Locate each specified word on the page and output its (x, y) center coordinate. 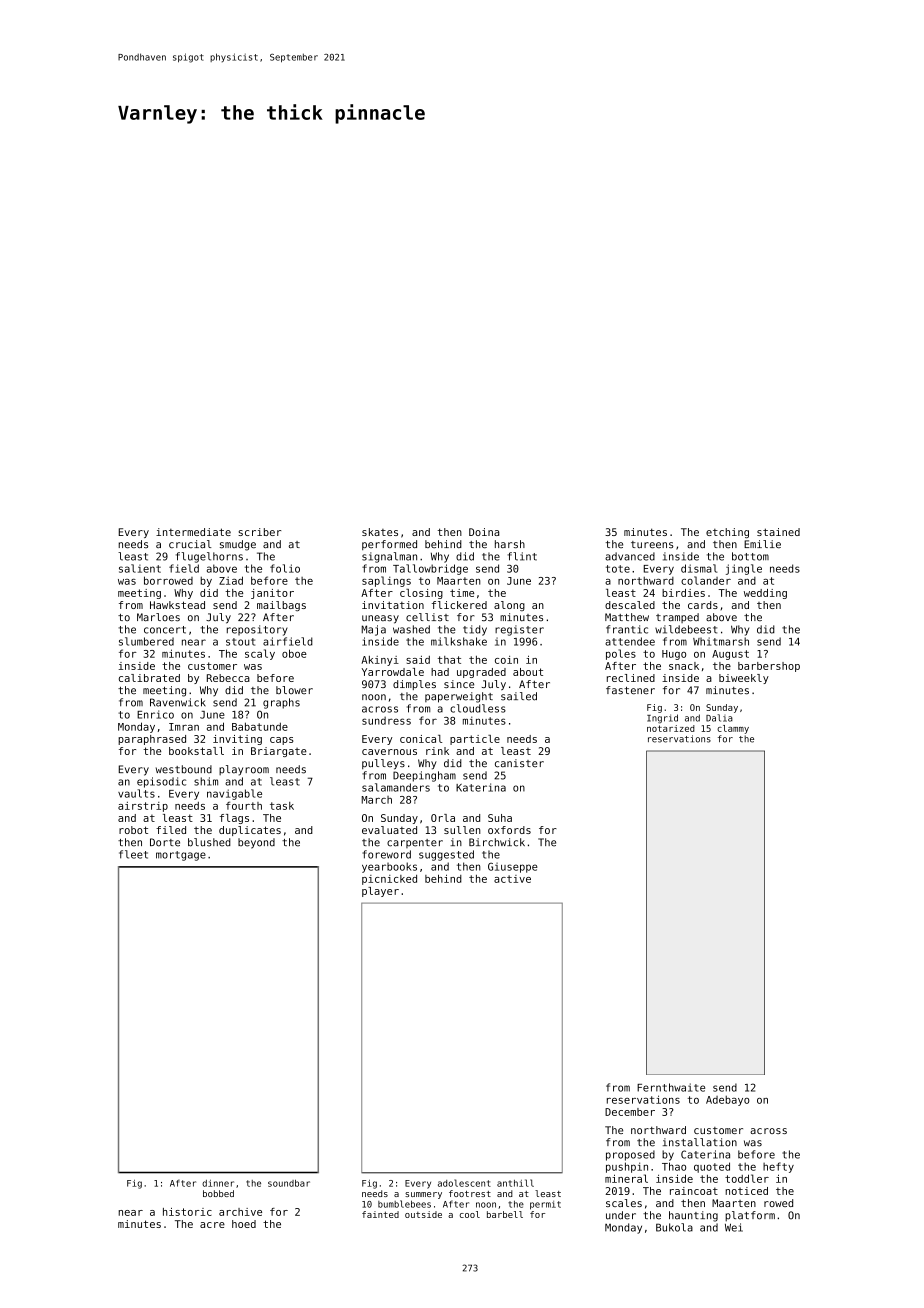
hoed (244, 1224)
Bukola (674, 1227)
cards (703, 605)
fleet (133, 854)
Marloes (158, 617)
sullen (462, 830)
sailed (519, 696)
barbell (505, 1214)
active (512, 879)
